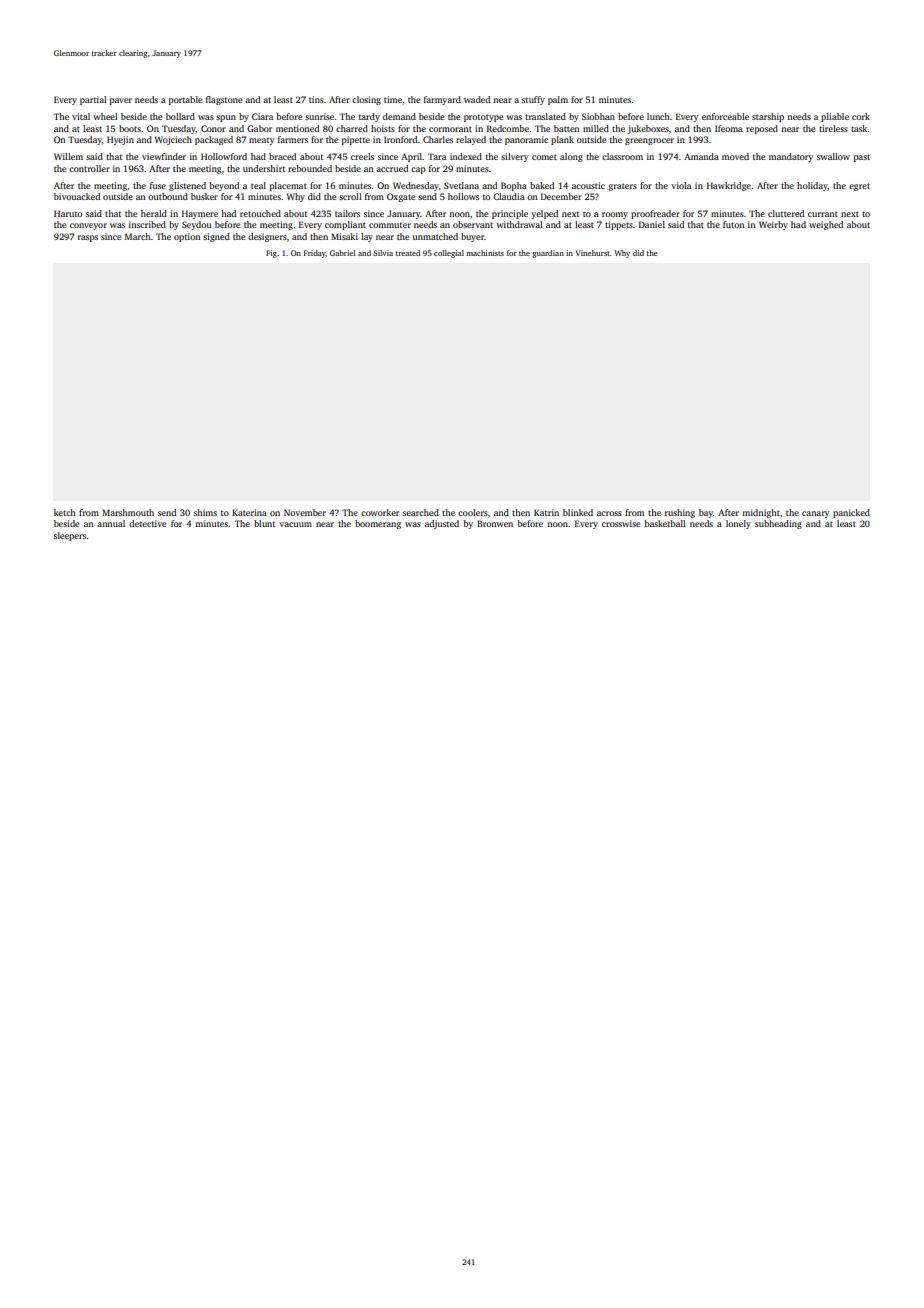  Describe the element at coordinates (592, 253) in the screenshot. I see `Vinehurst` at that location.
